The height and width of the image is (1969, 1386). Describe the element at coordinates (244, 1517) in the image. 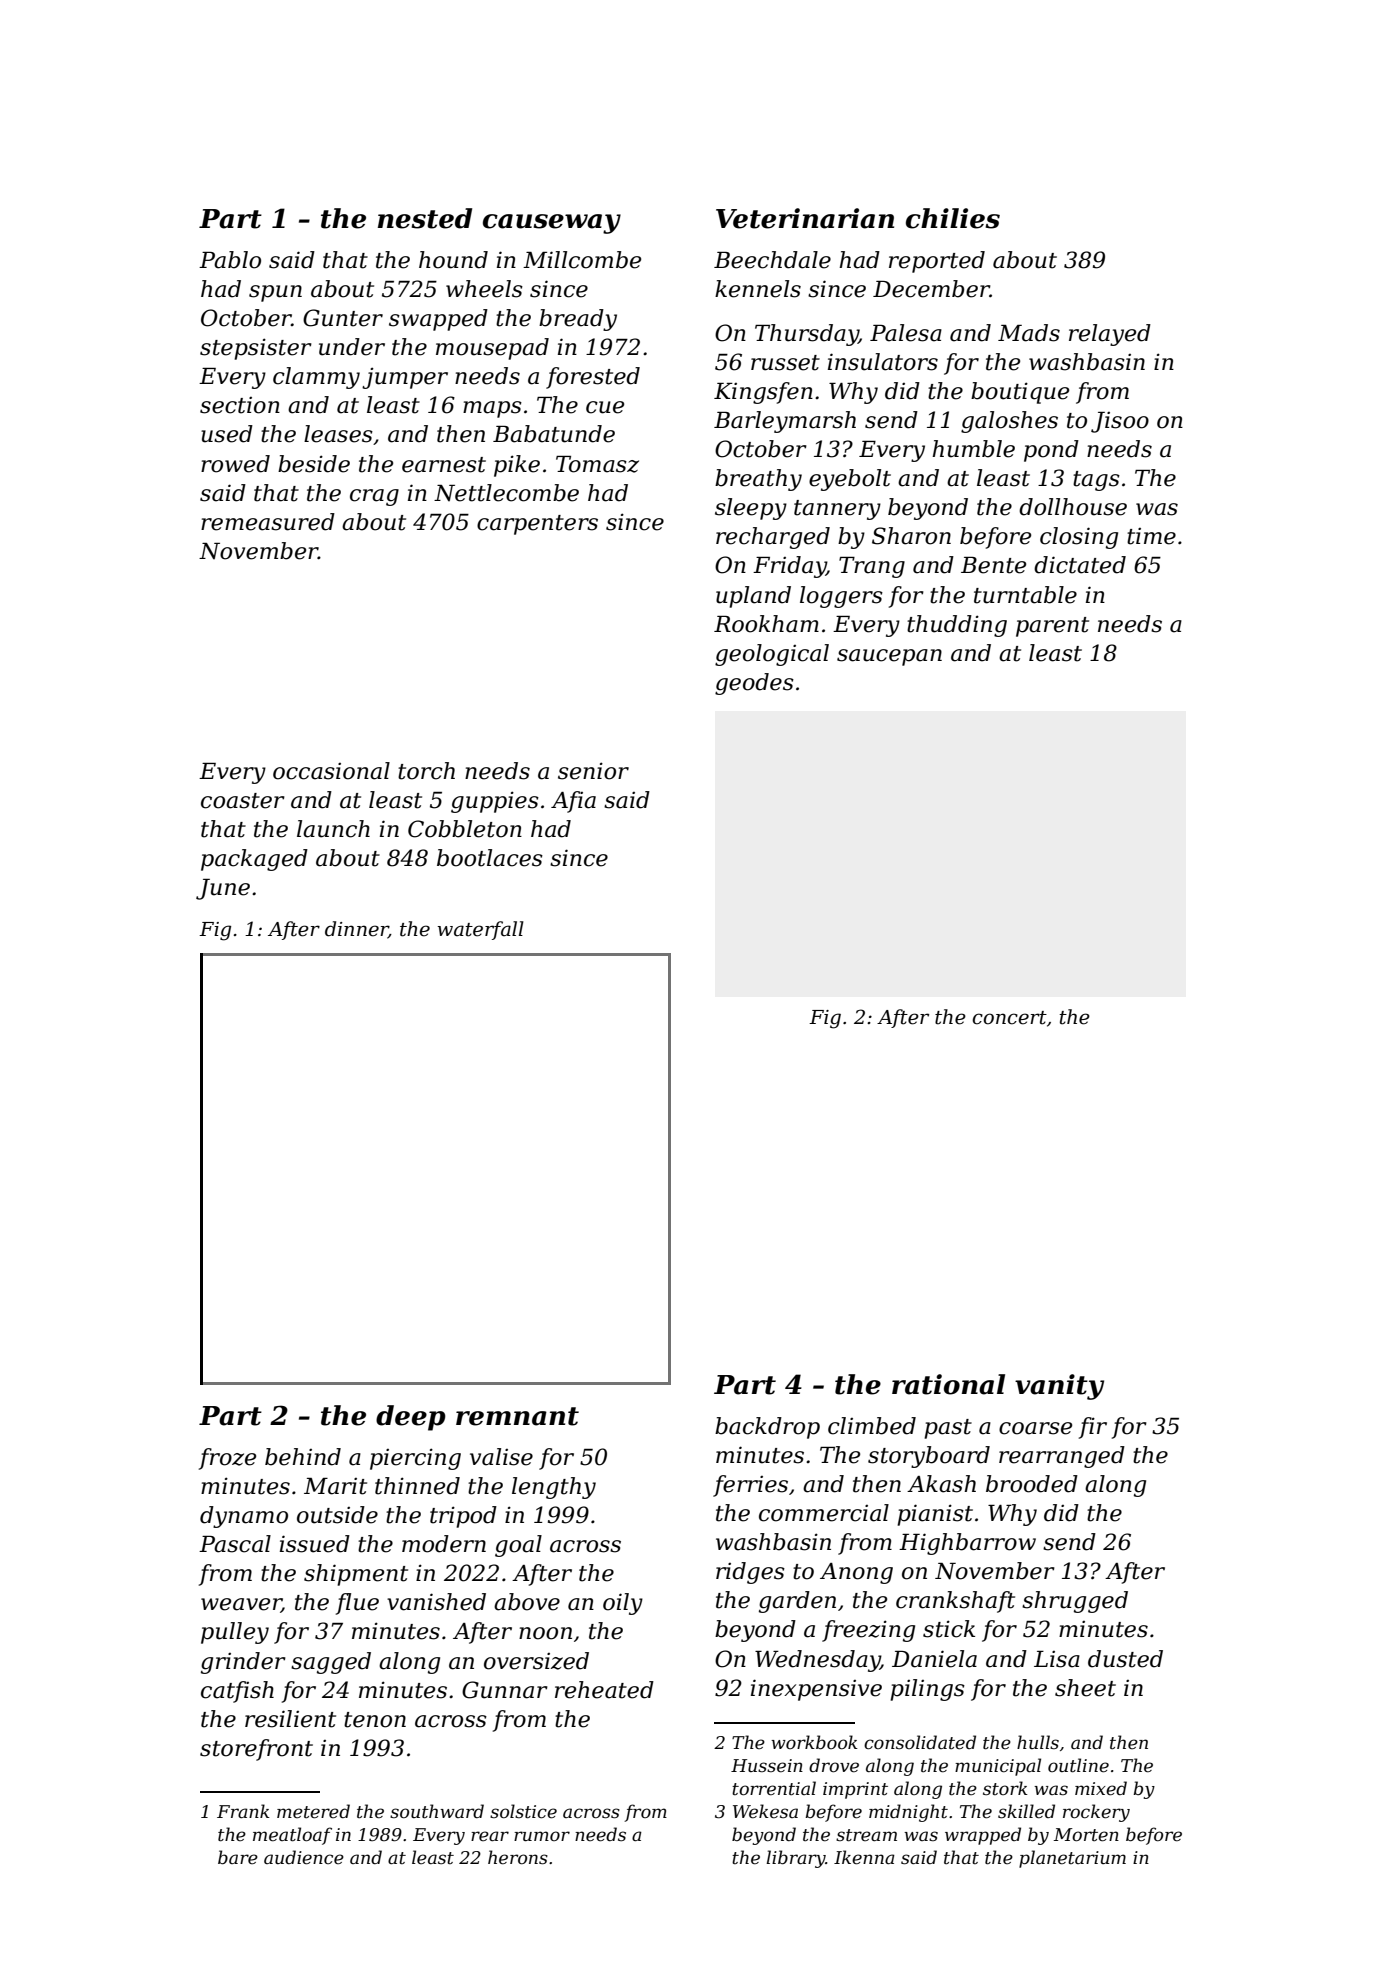

I see `dynamo` at that location.
